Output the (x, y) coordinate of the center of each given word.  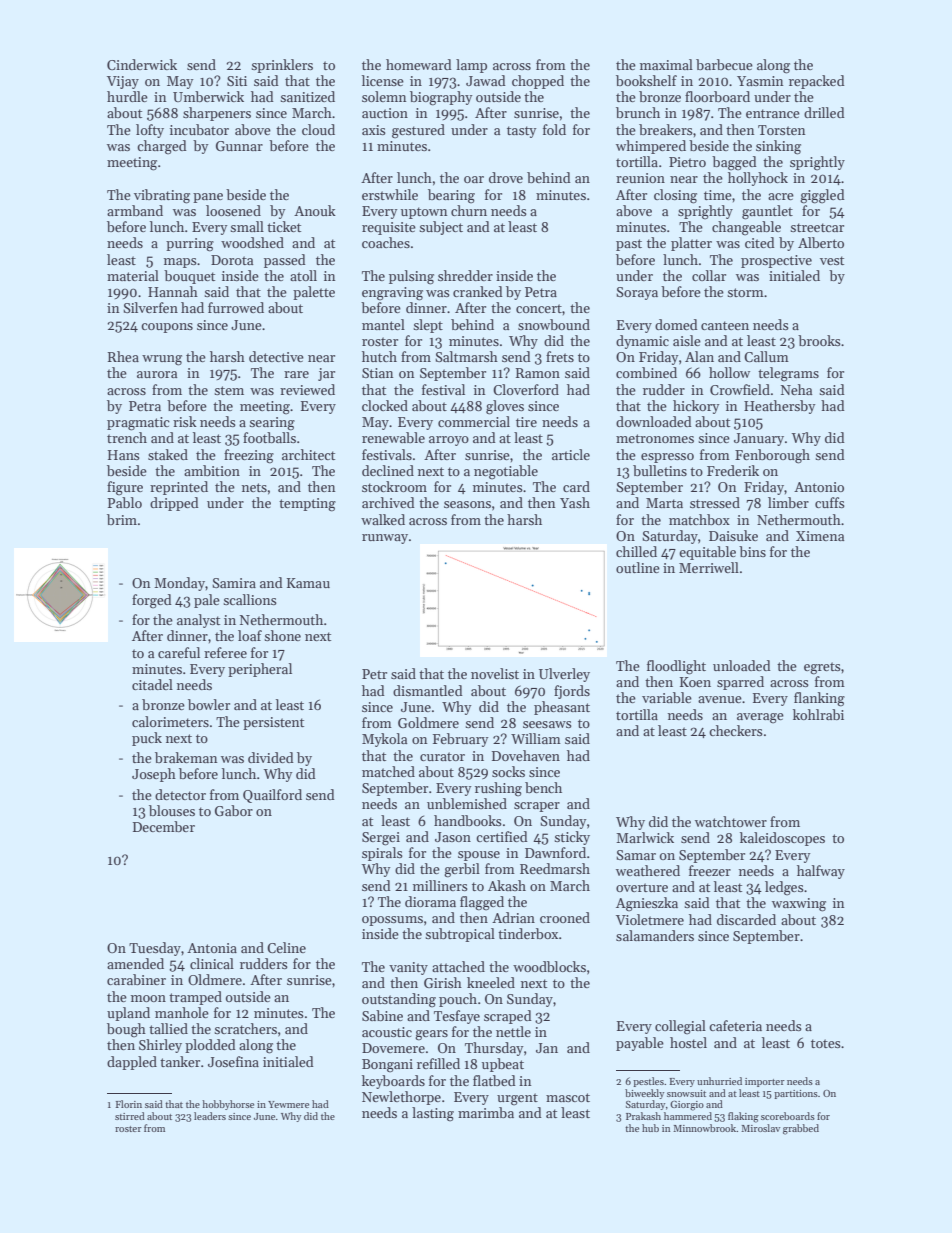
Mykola (384, 740)
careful (179, 652)
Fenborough (772, 456)
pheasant (562, 708)
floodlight (676, 667)
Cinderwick (142, 64)
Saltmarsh (466, 356)
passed (285, 261)
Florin (129, 1104)
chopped (538, 82)
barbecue (724, 64)
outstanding (399, 1000)
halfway (821, 872)
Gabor (234, 810)
